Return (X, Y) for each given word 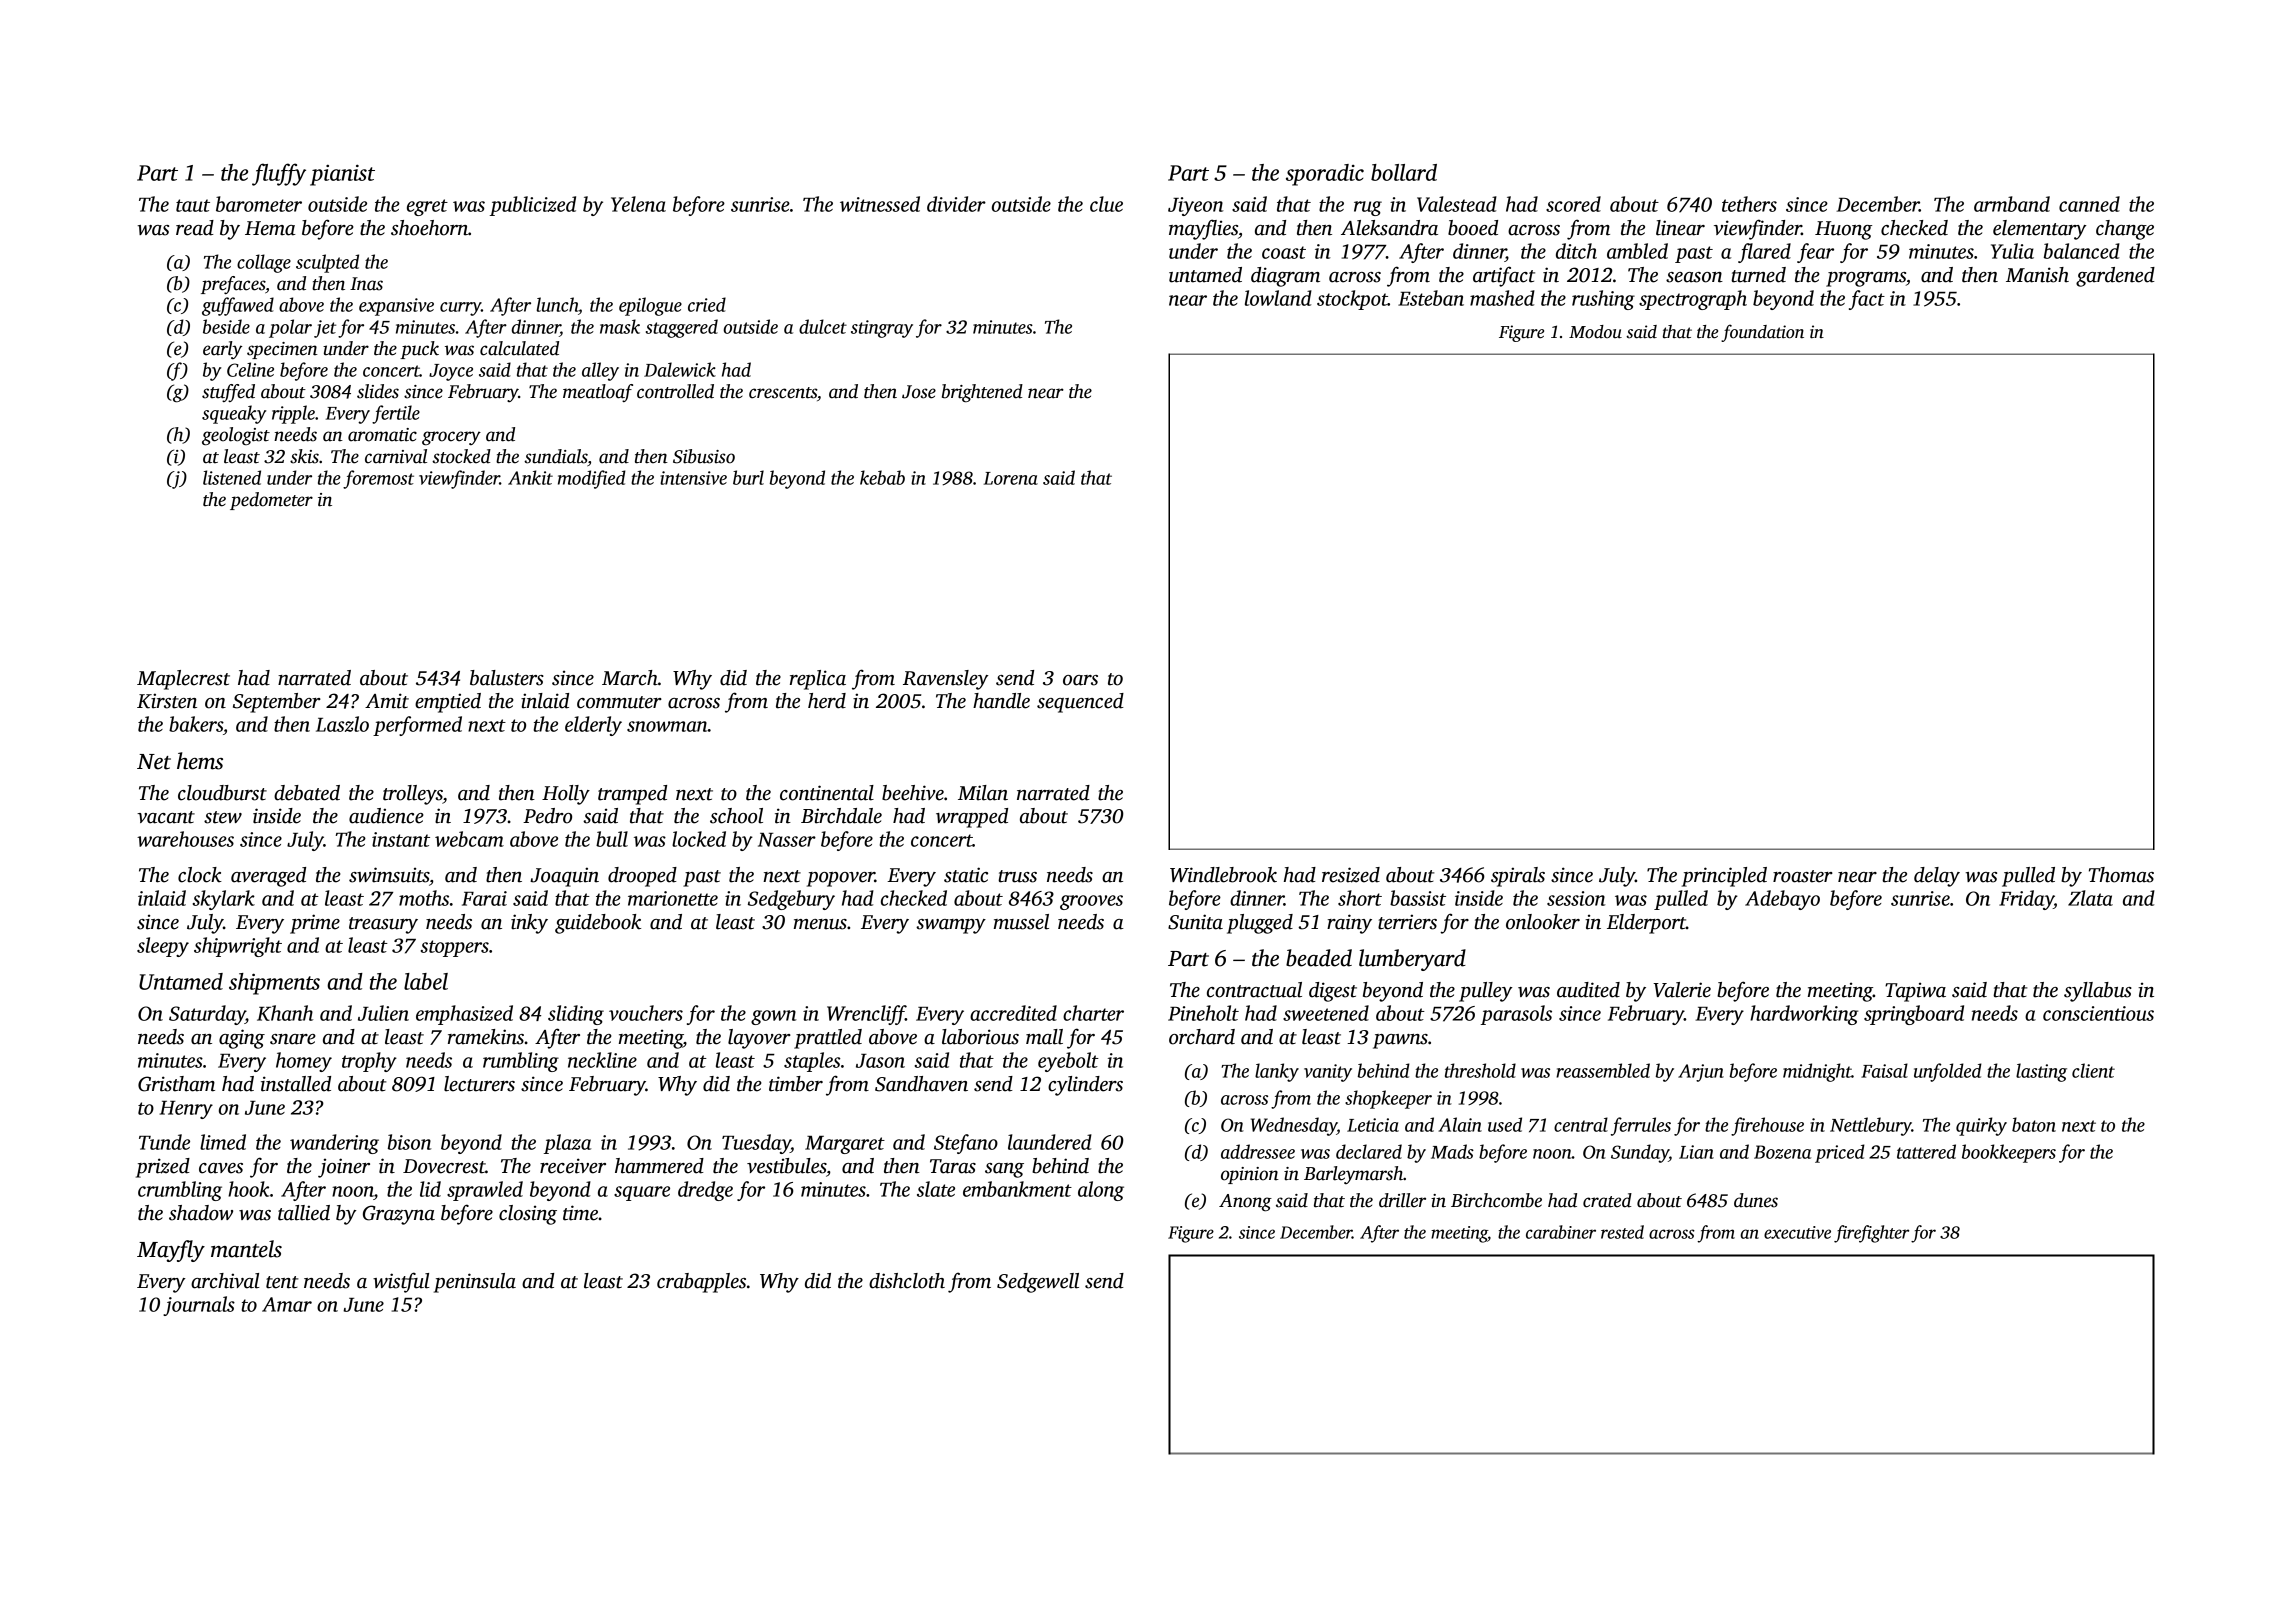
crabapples (701, 1283)
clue (1106, 204)
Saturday (207, 1015)
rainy (1349, 924)
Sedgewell (1038, 1283)
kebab (882, 477)
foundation (1762, 333)
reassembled (1603, 1070)
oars (1080, 680)
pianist (342, 175)
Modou (1595, 332)
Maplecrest (183, 680)
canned (2089, 204)
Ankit (530, 477)
